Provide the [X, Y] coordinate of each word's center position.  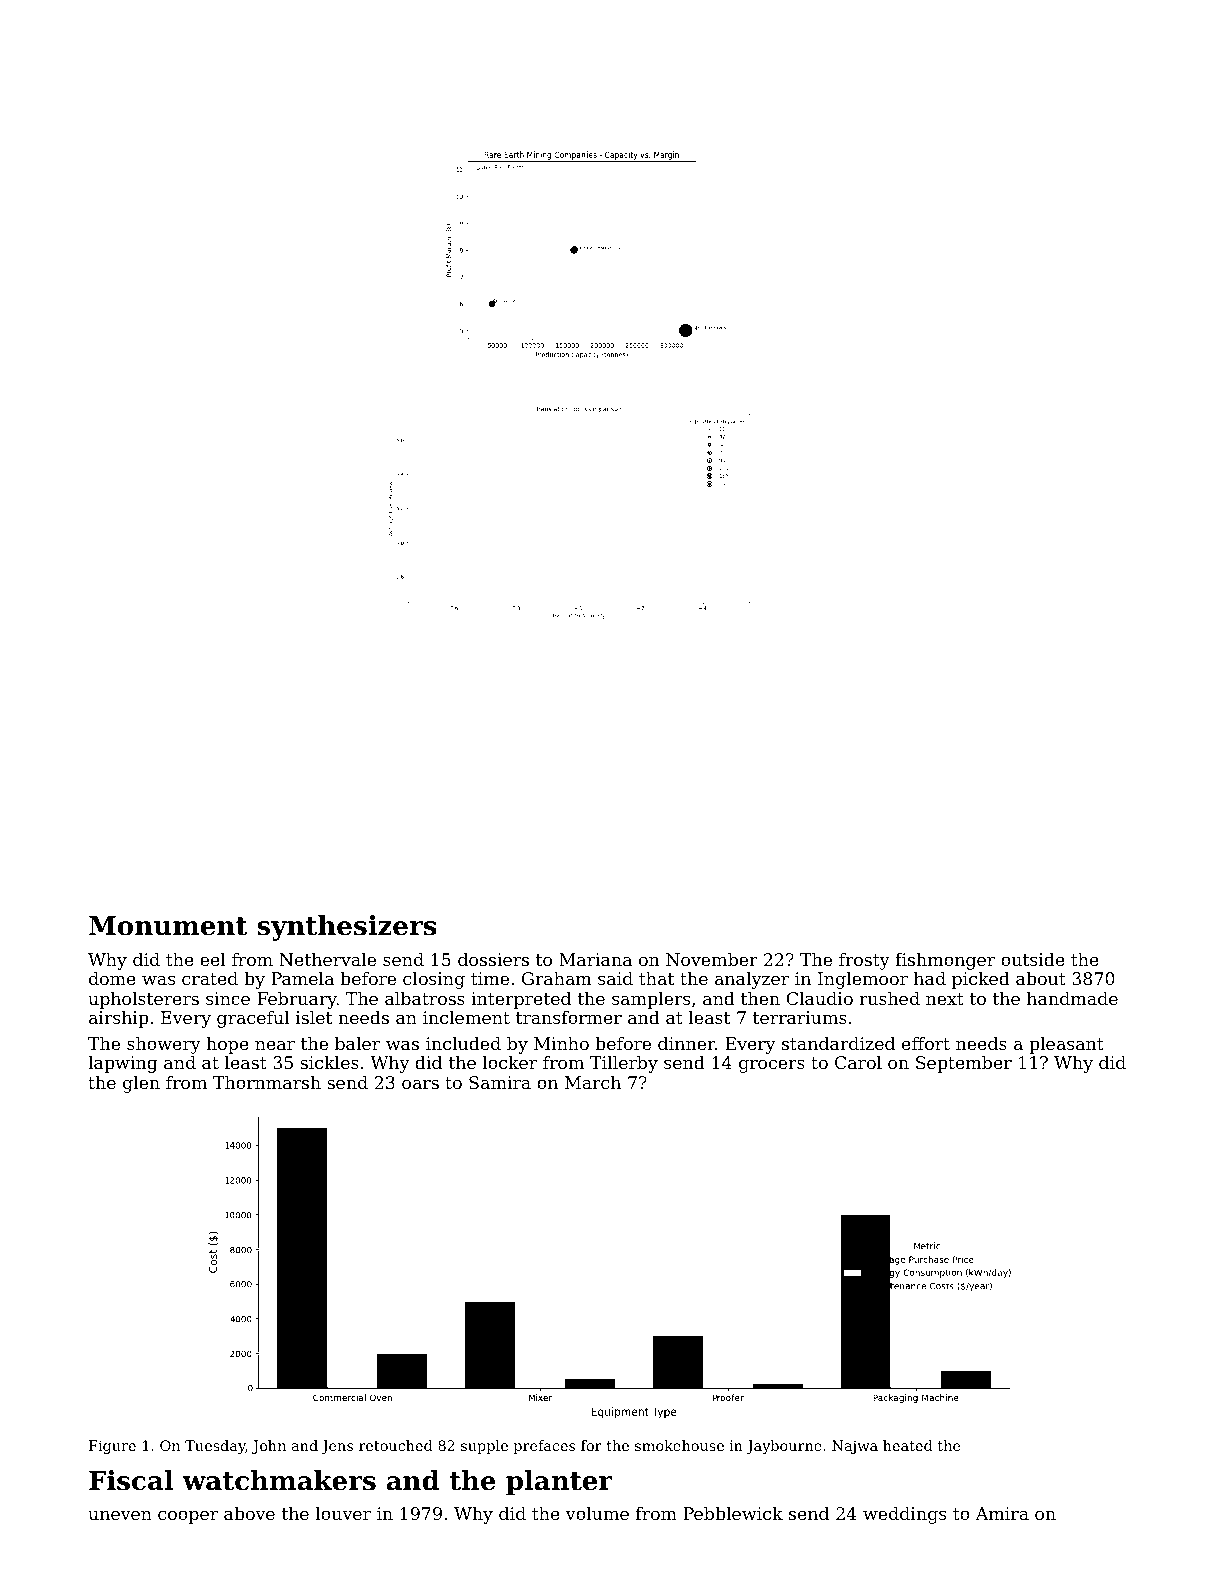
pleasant [1066, 1045]
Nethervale [327, 959]
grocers [772, 1066]
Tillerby [624, 1064]
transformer [569, 1017]
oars [420, 1084]
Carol [858, 1062]
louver [343, 1513]
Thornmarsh [267, 1082]
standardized [838, 1043]
